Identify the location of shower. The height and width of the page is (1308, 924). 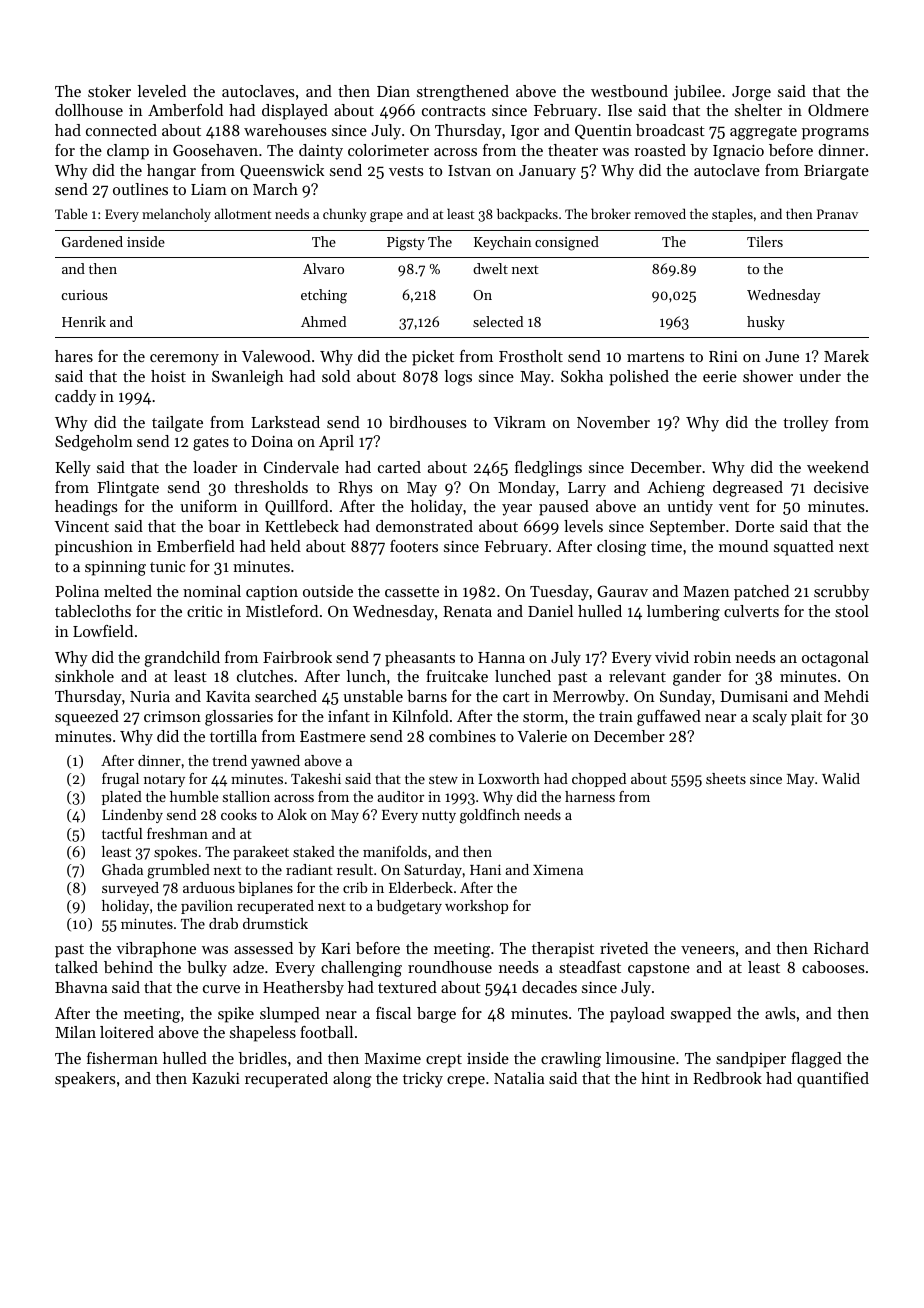
(768, 376).
